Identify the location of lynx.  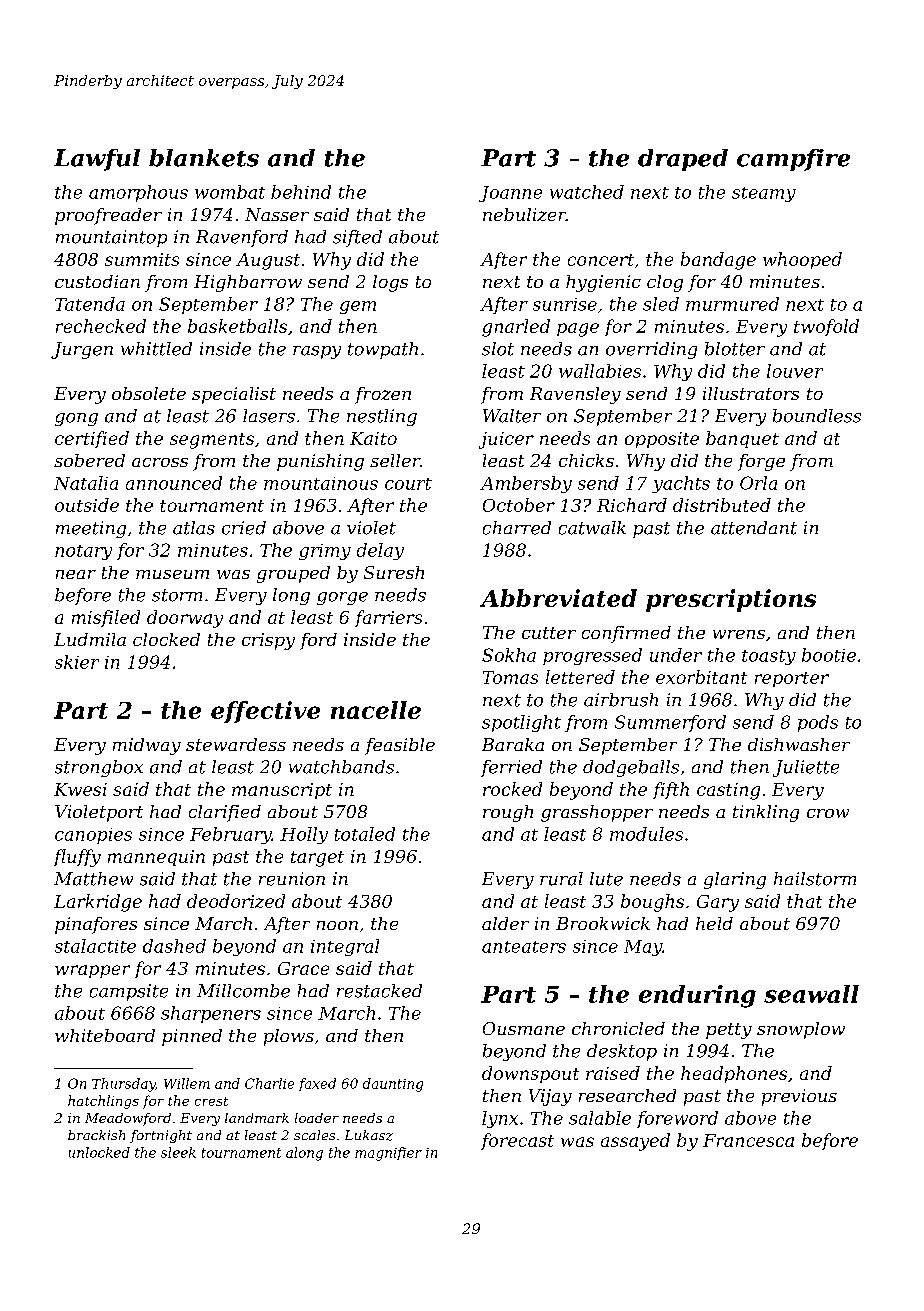
(500, 1119).
